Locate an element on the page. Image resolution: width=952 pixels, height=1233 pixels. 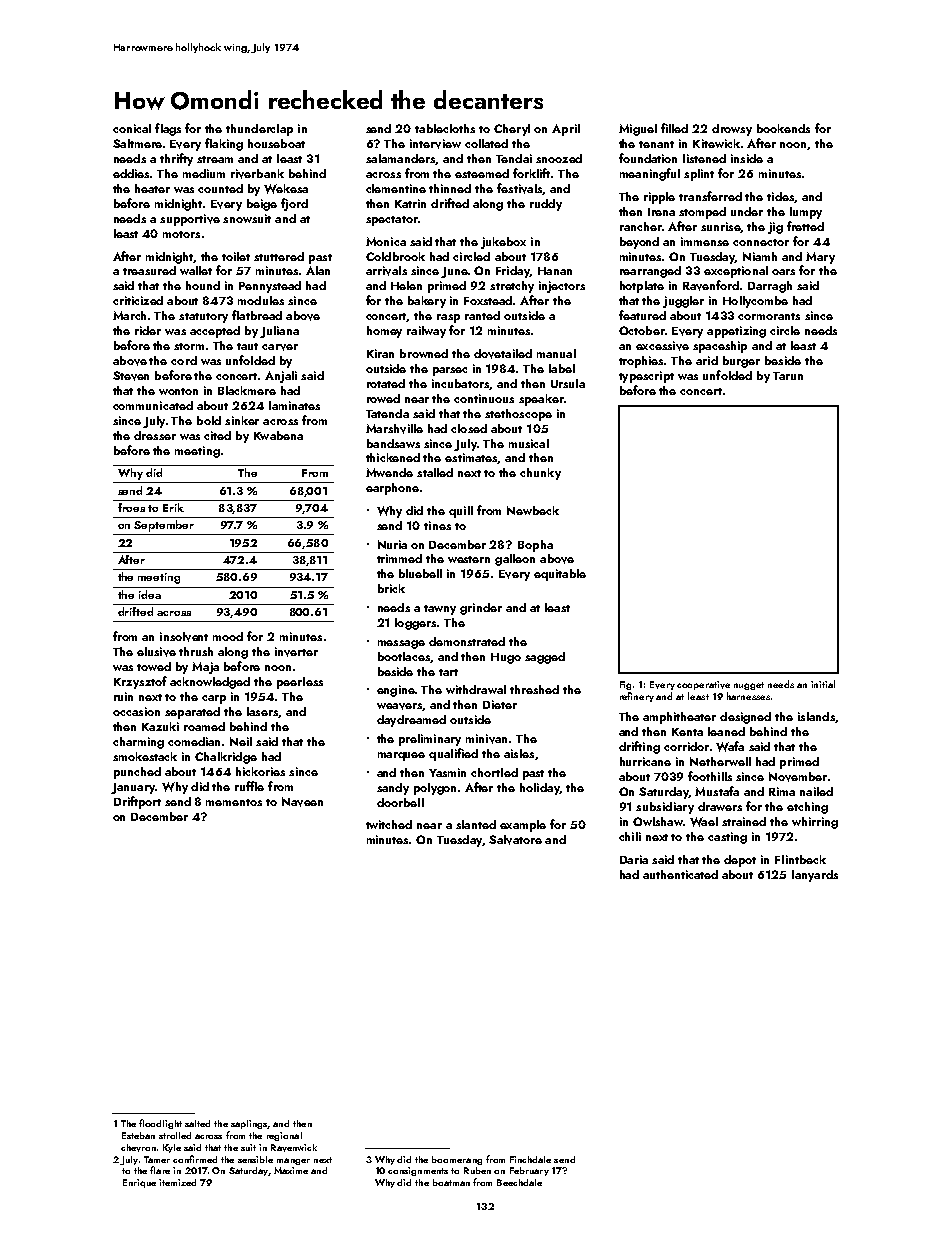
cooperative is located at coordinates (703, 685).
